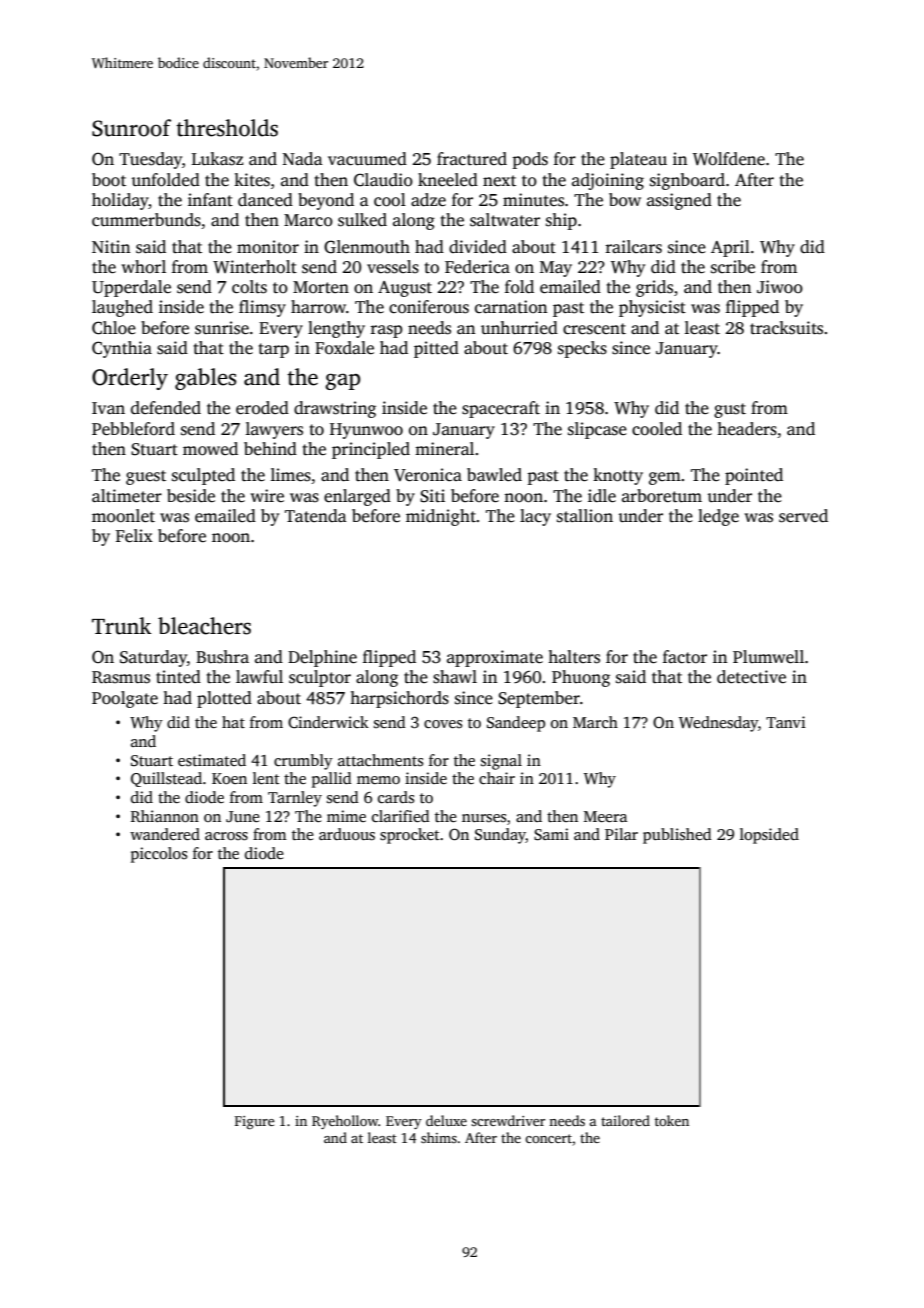 The image size is (924, 1308). I want to click on piccolos, so click(159, 855).
